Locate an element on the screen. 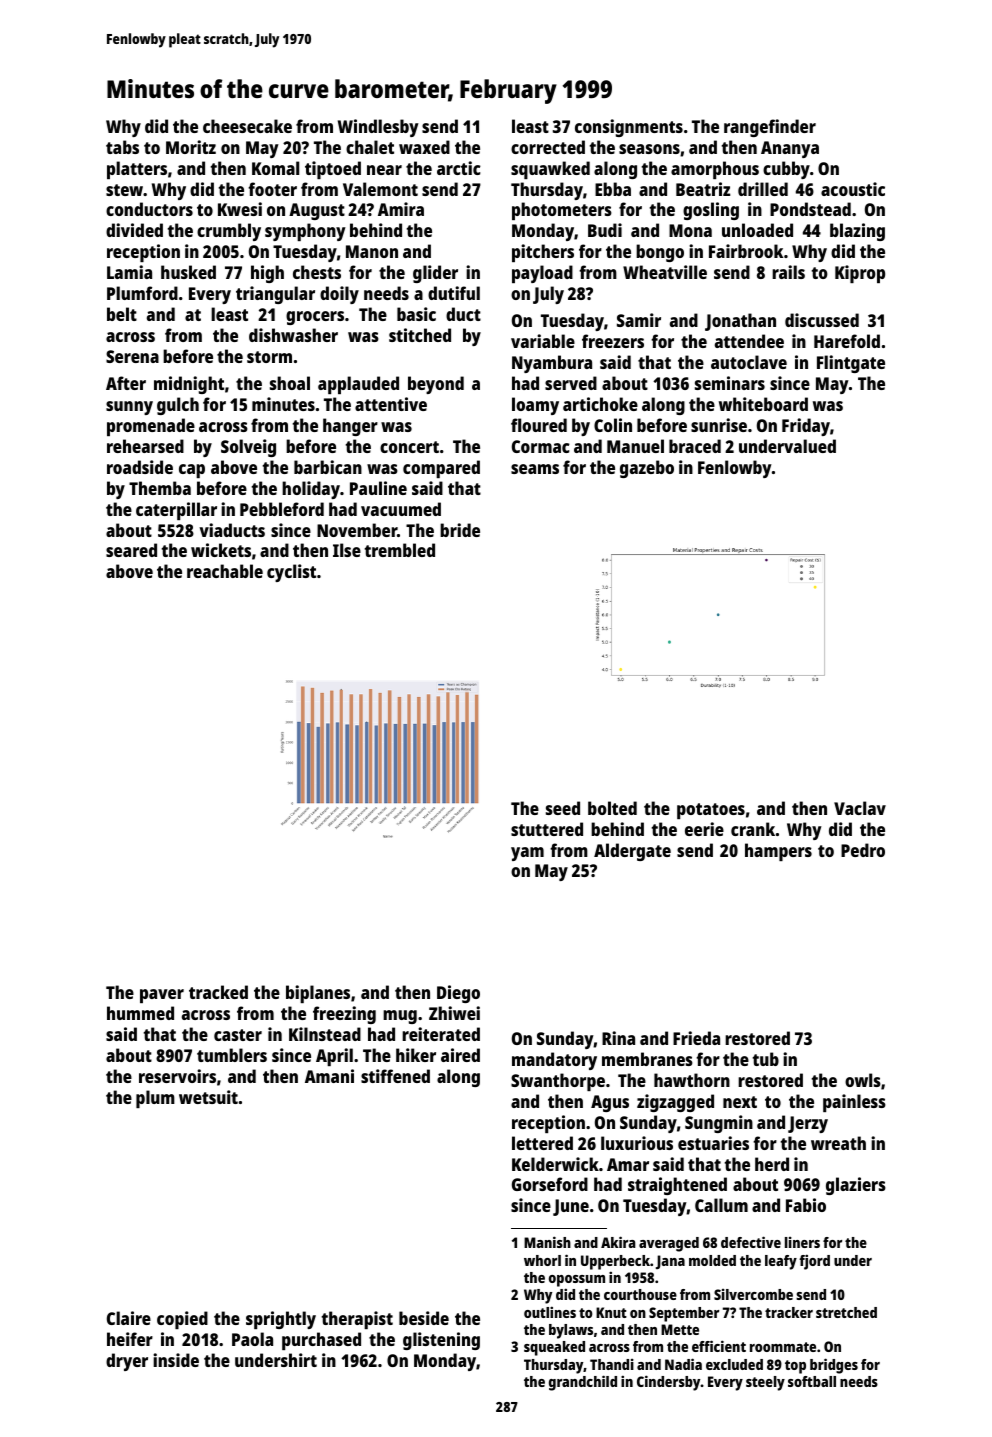  purchased is located at coordinates (321, 1341).
